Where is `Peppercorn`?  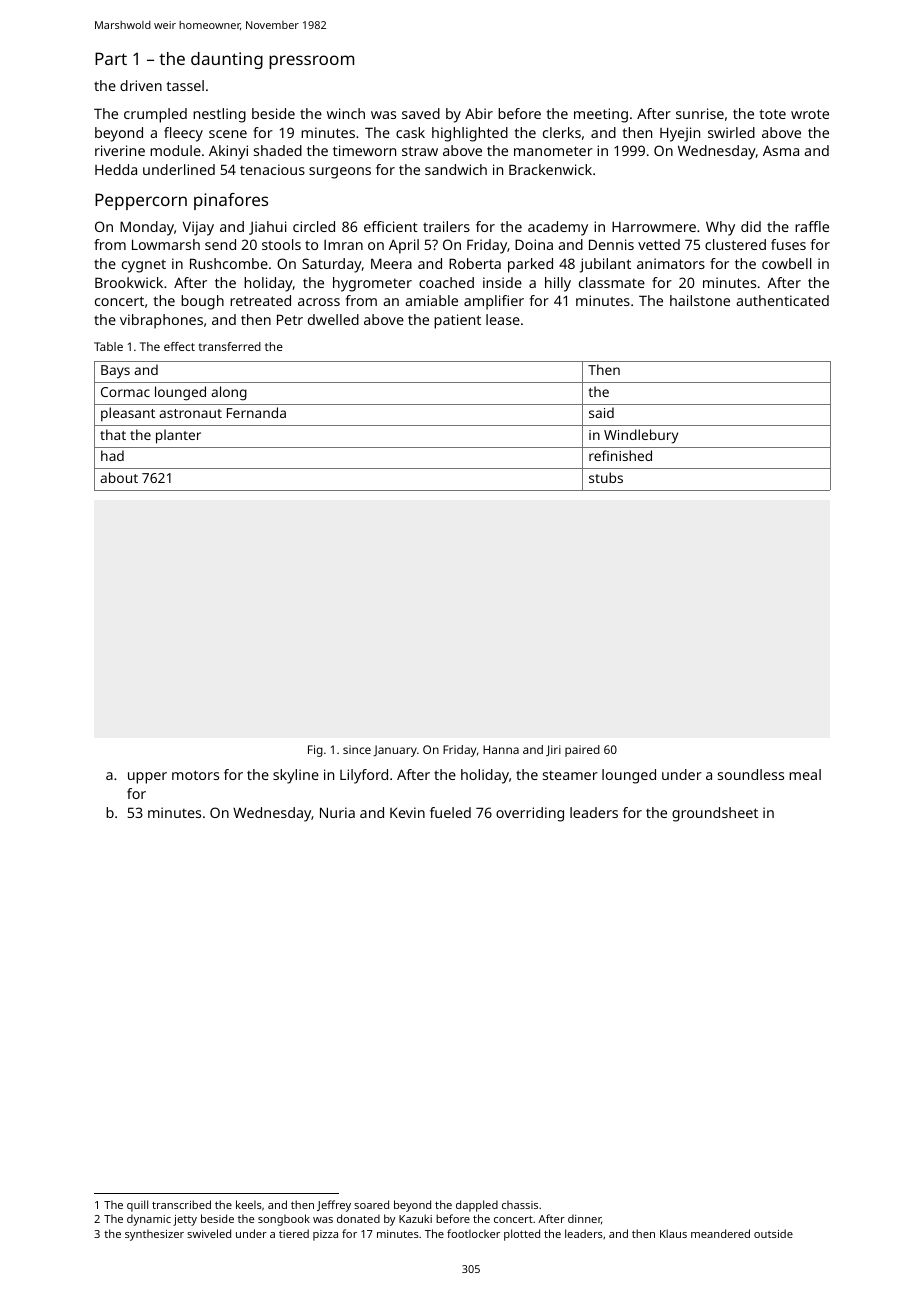
Peppercorn is located at coordinates (141, 201).
